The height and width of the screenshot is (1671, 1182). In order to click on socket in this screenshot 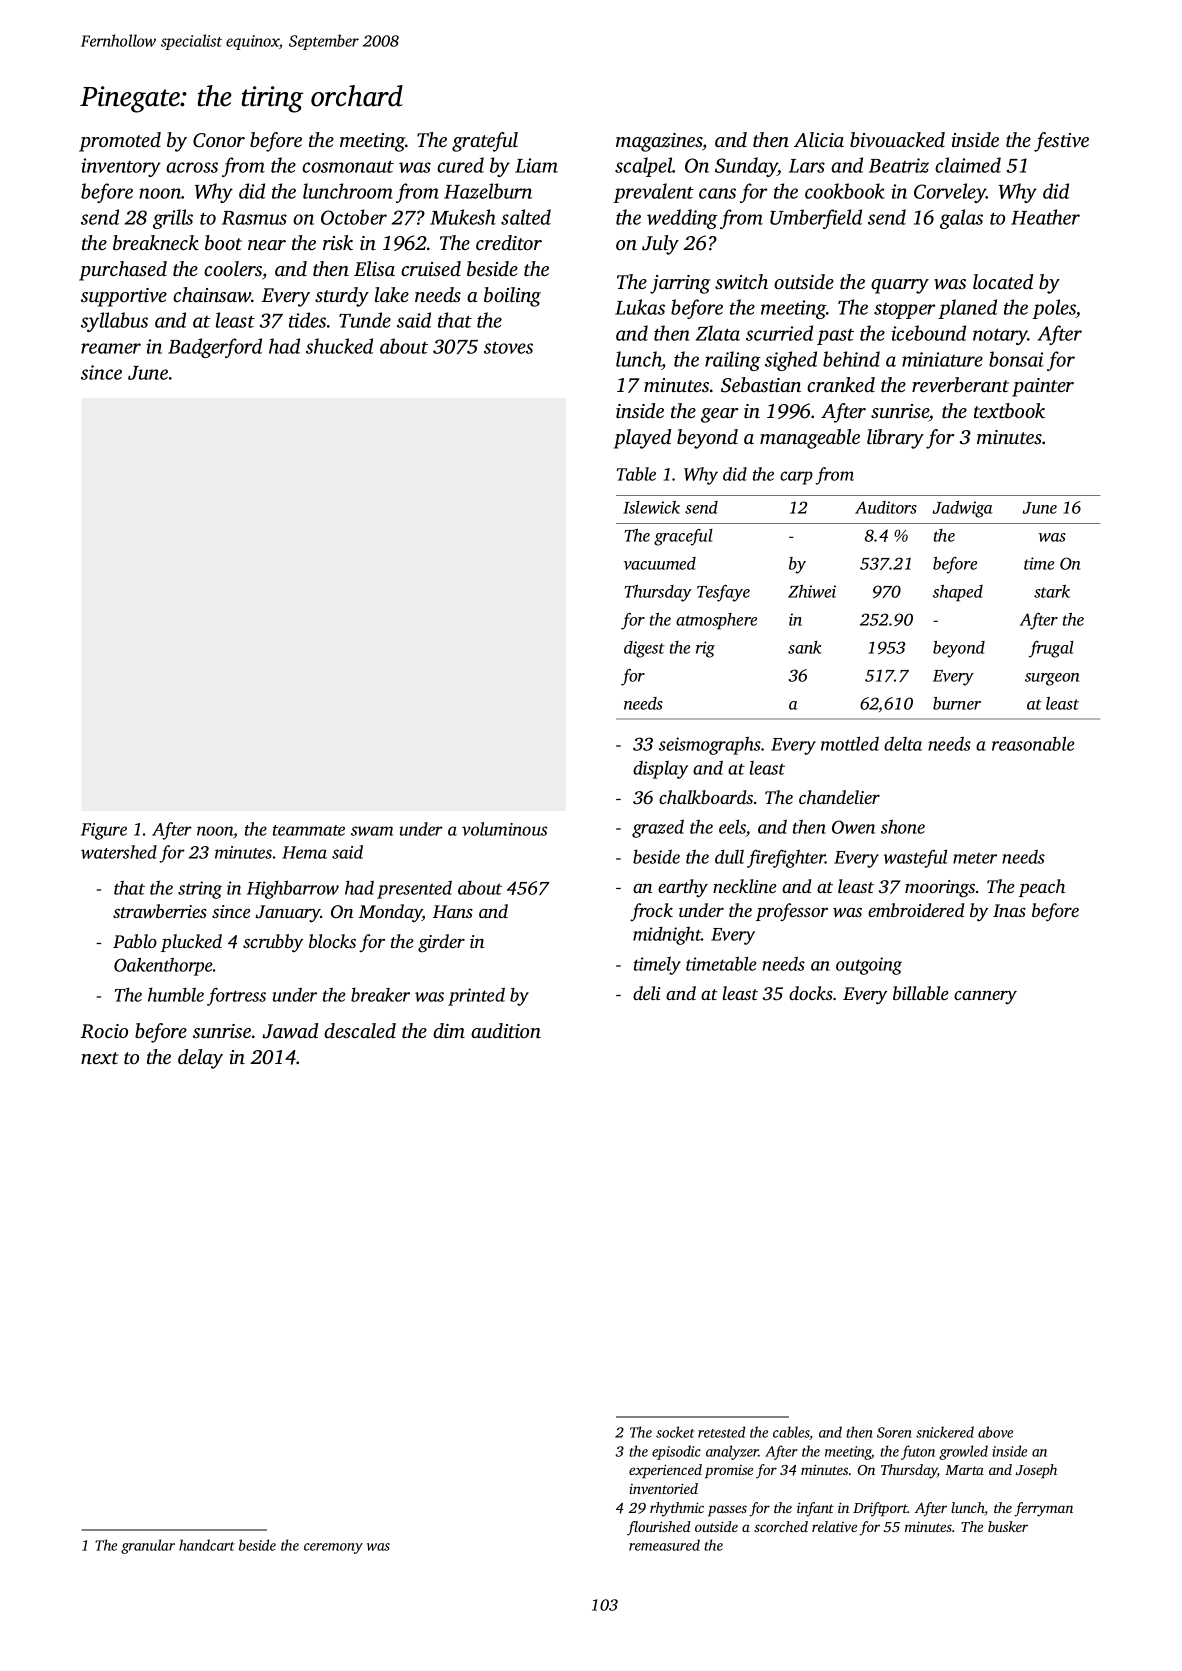, I will do `click(675, 1432)`.
